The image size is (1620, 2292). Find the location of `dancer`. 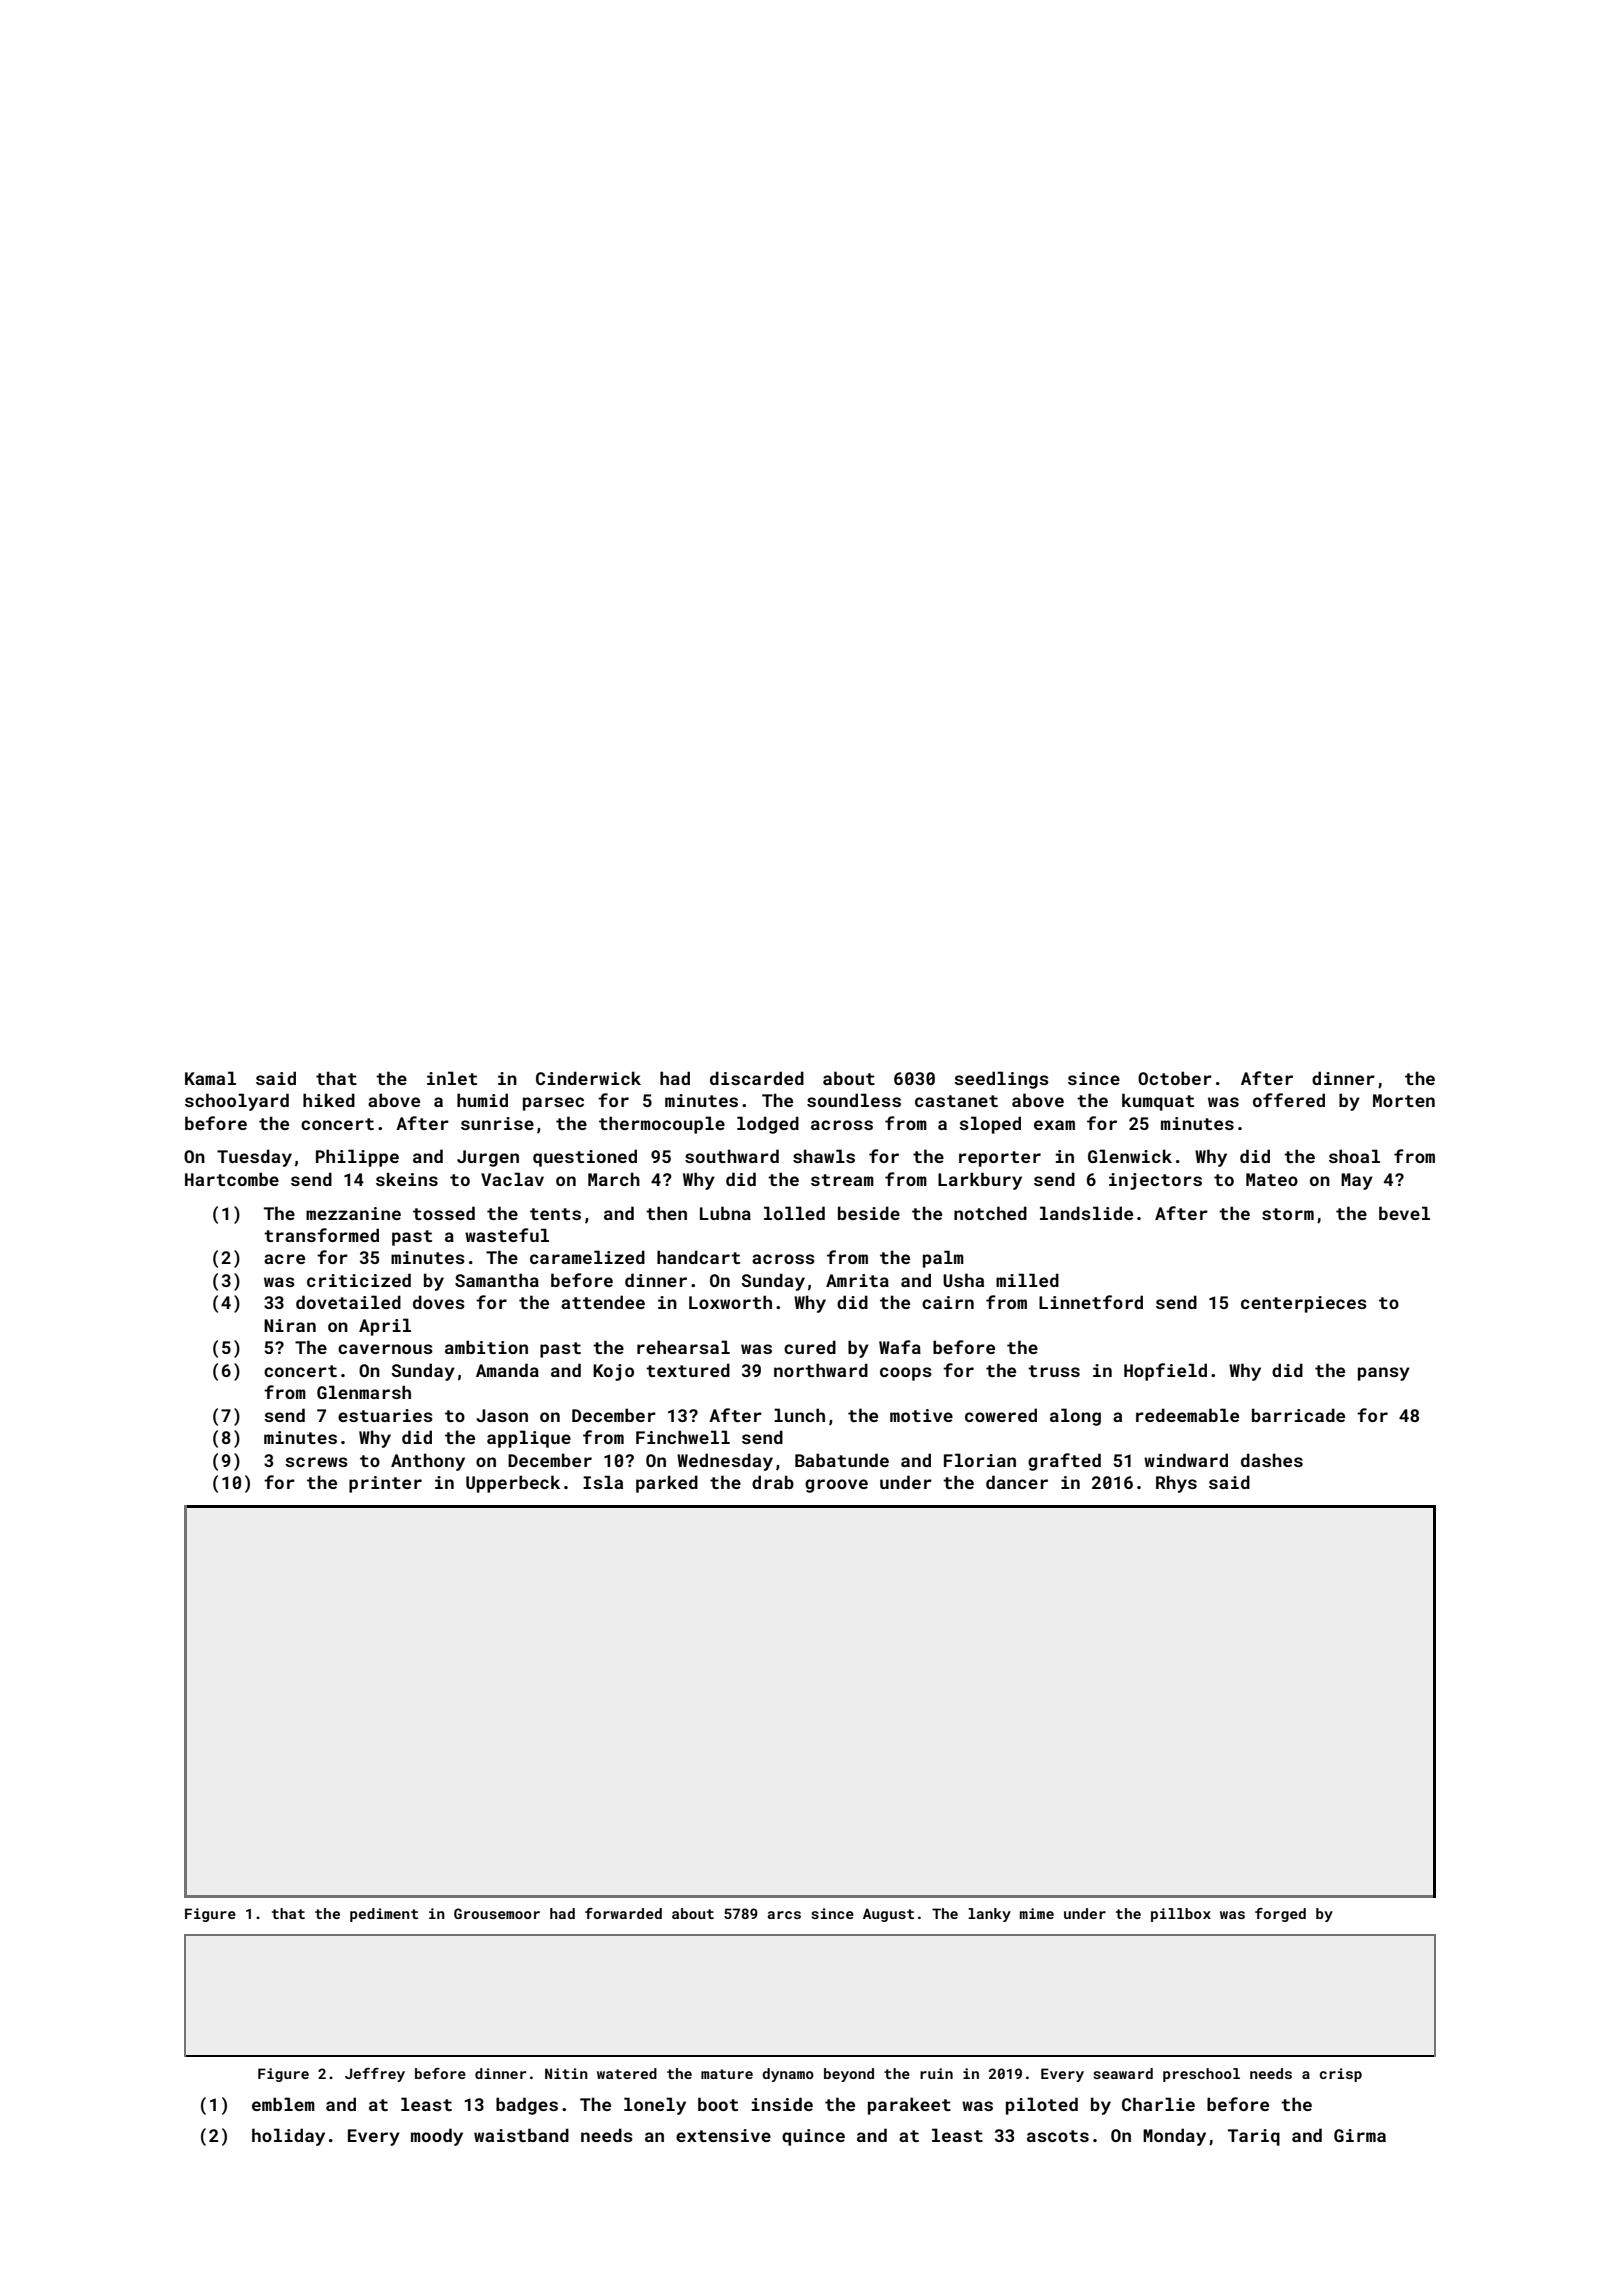

dancer is located at coordinates (1017, 1482).
